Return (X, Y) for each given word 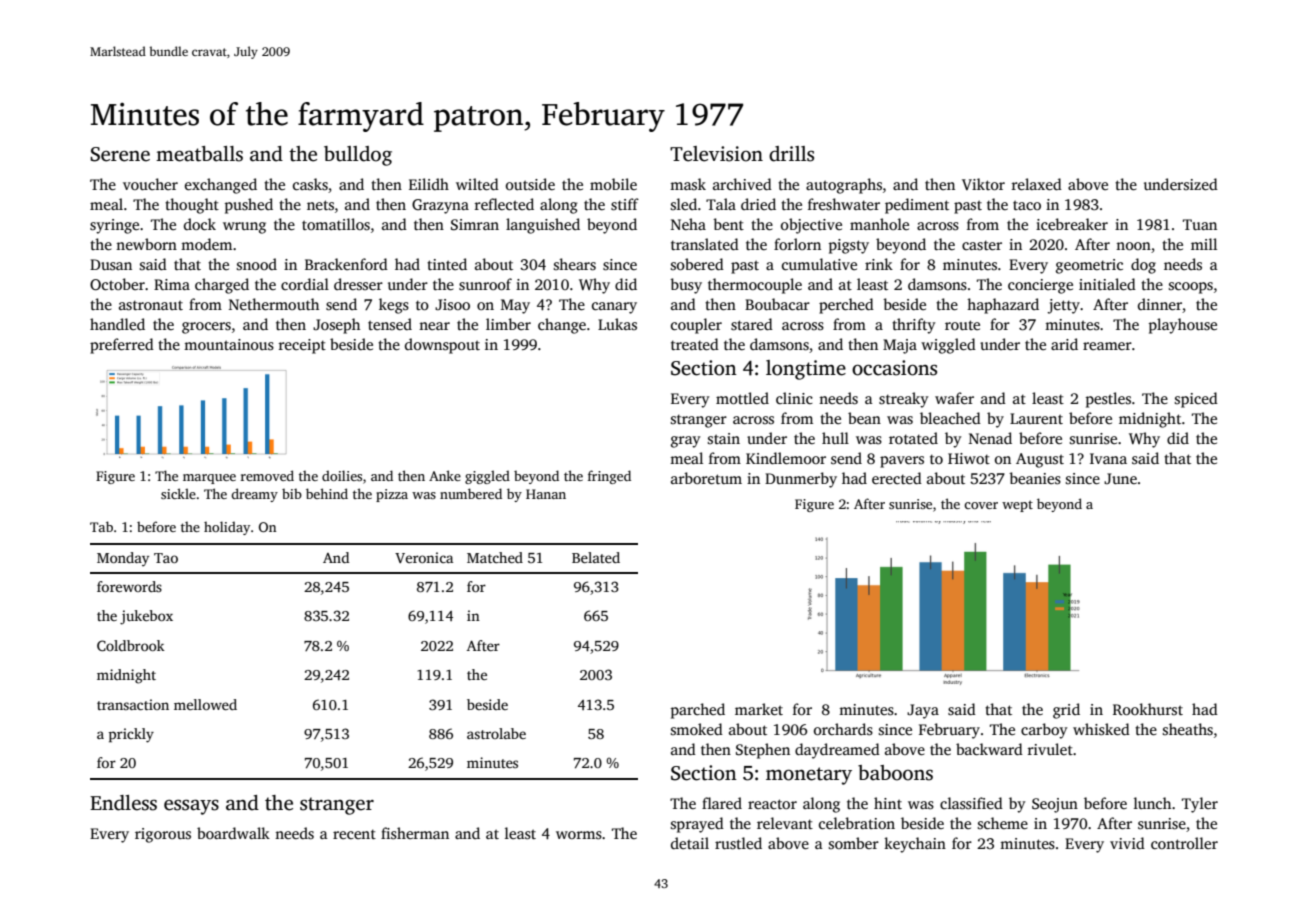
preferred (122, 346)
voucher (150, 184)
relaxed (1037, 184)
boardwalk (233, 833)
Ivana (1108, 458)
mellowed (205, 704)
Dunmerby (801, 480)
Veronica (424, 557)
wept (1017, 506)
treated (695, 344)
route (962, 325)
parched (698, 711)
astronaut (151, 305)
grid (1066, 711)
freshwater (844, 204)
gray (685, 442)
